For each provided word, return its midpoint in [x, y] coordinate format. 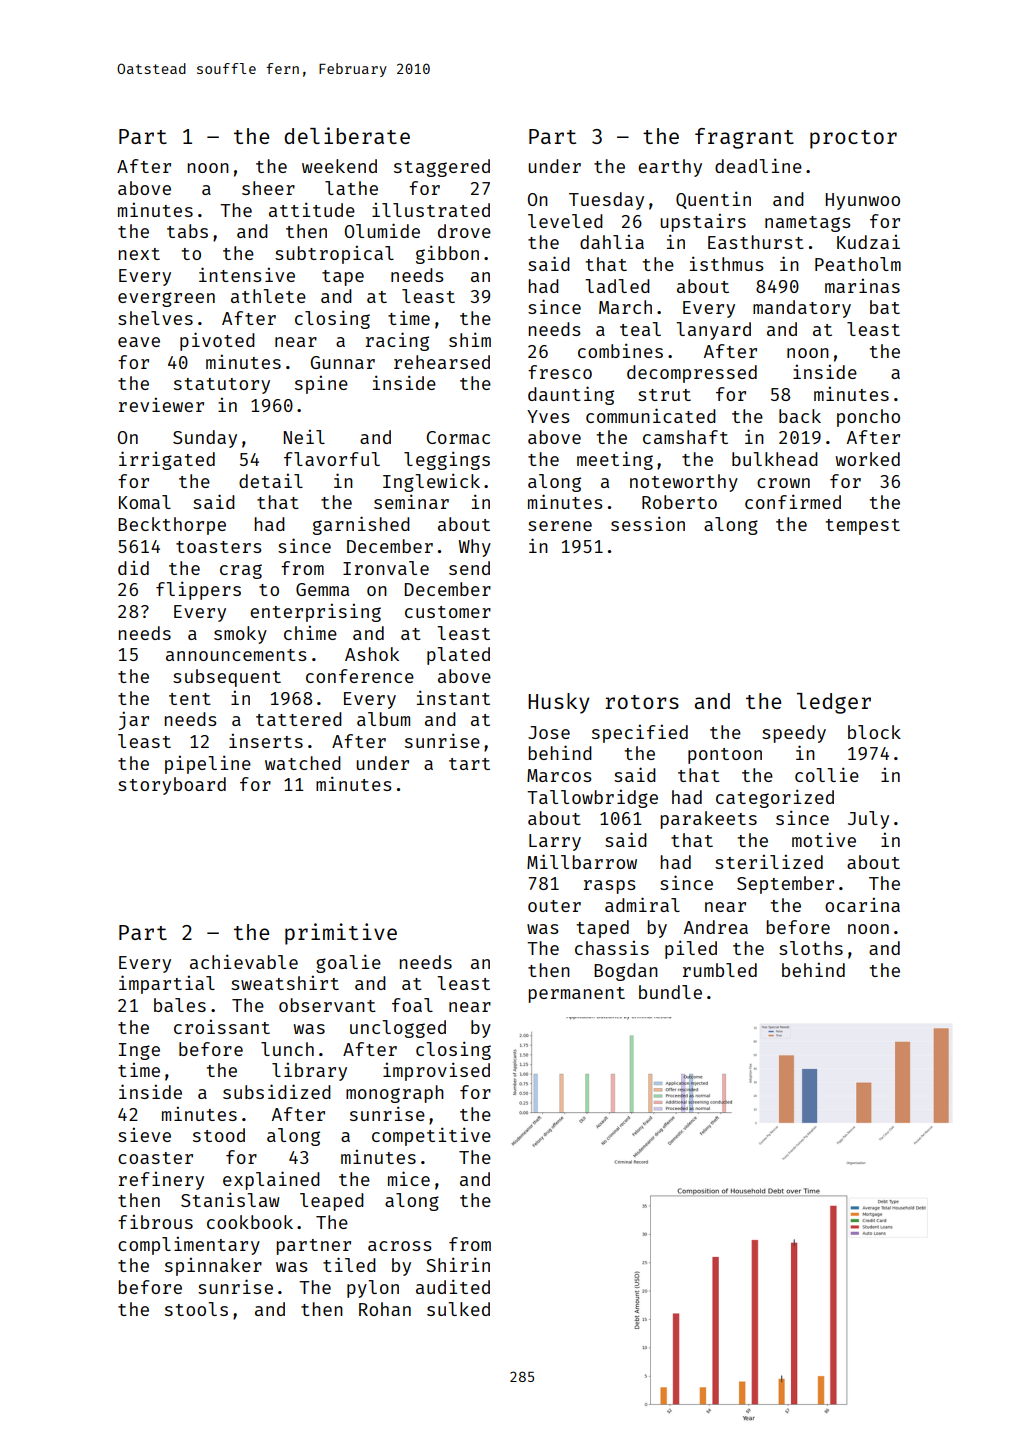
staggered [442, 168]
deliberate [347, 135]
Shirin [458, 1264]
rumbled [720, 970]
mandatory [802, 309]
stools [196, 1309]
